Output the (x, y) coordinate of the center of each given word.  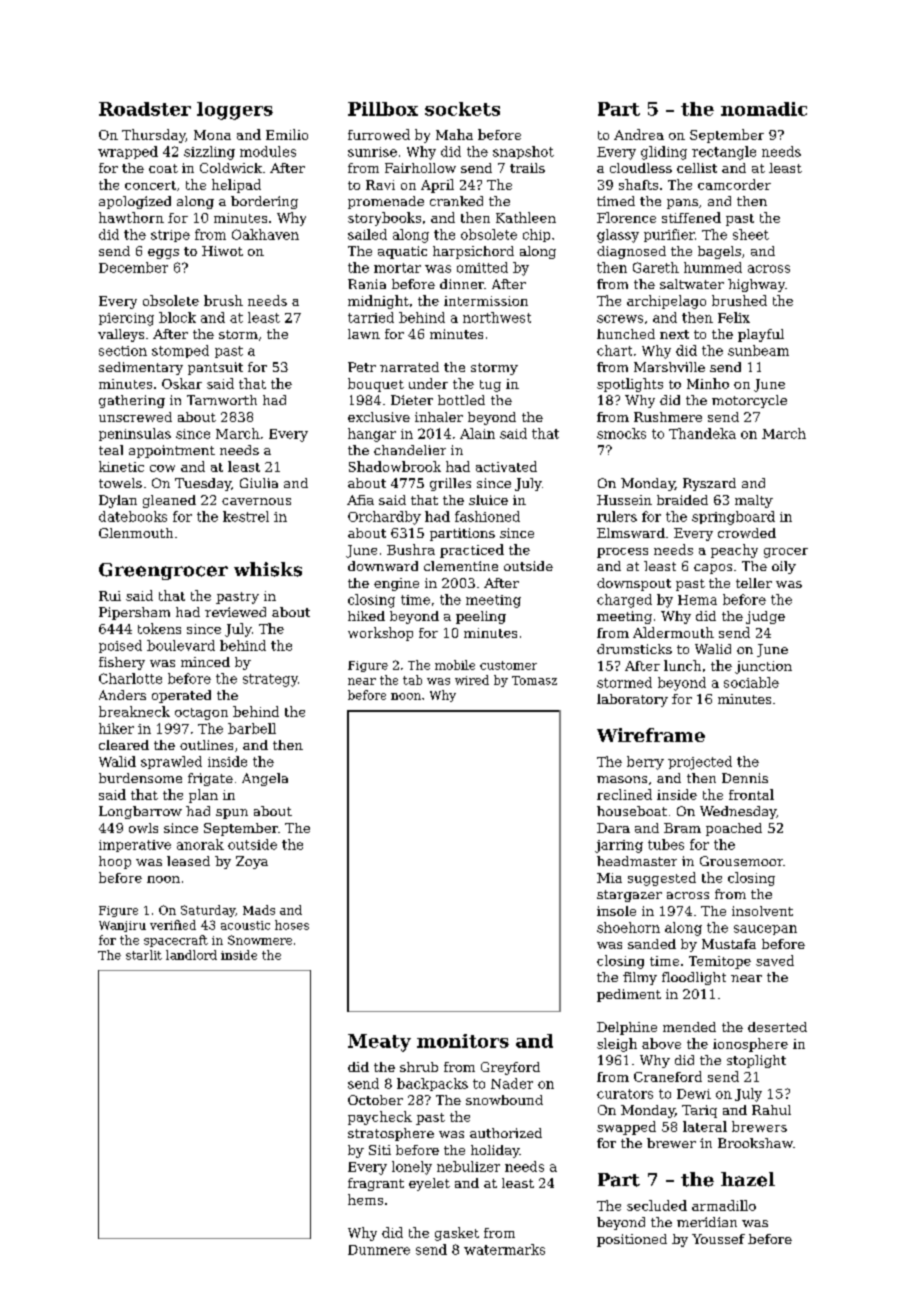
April (437, 186)
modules (268, 151)
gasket (457, 1234)
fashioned (487, 516)
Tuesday (203, 484)
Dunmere (379, 1250)
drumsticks (634, 649)
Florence (626, 217)
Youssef (718, 1239)
